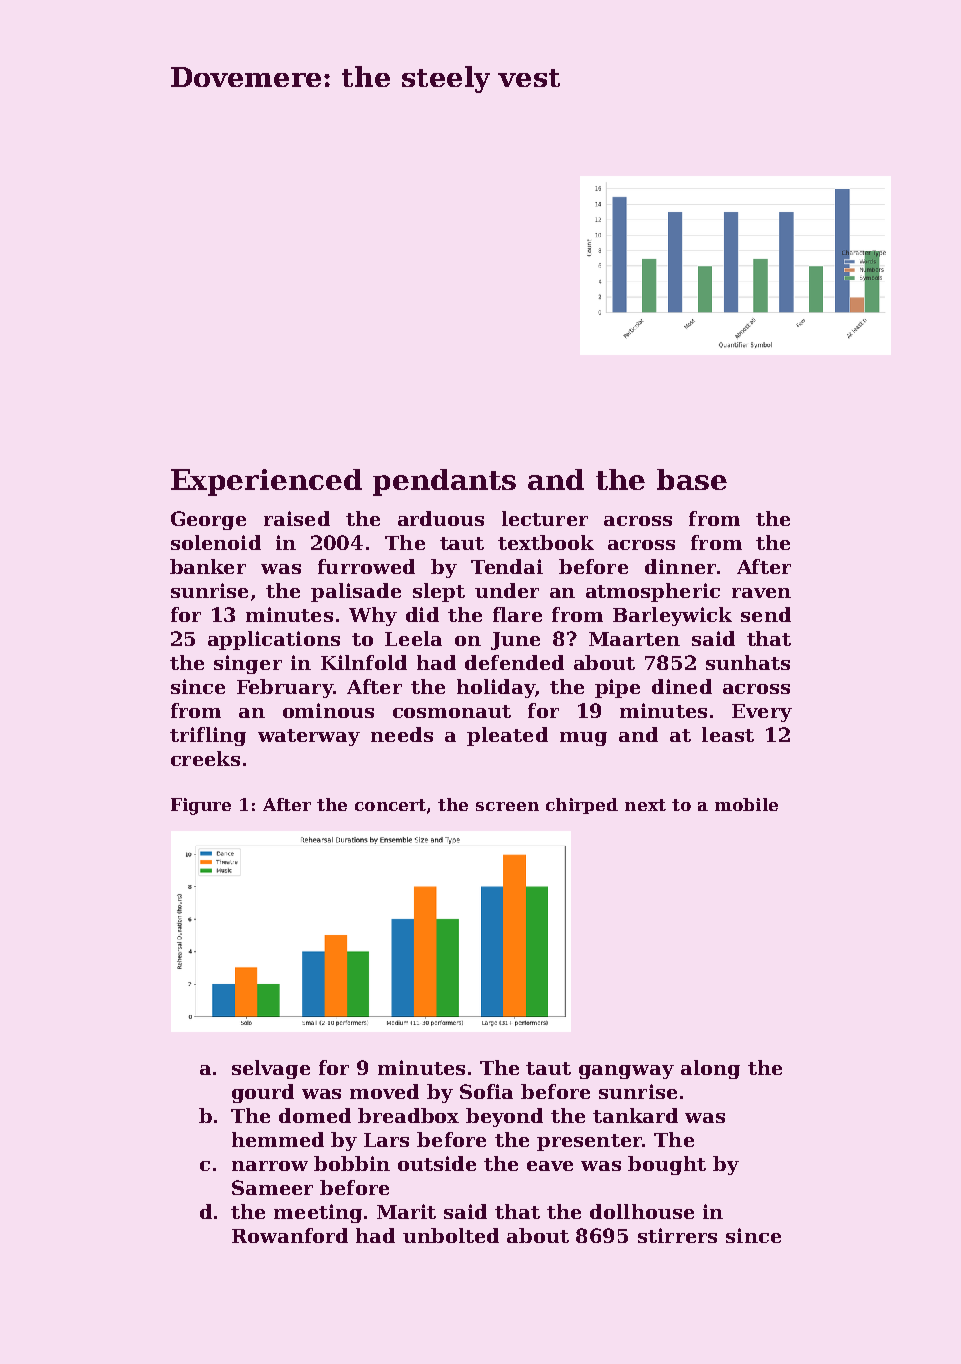 This screenshot has height=1364, width=961. Describe the element at coordinates (266, 482) in the screenshot. I see `Experienced` at that location.
